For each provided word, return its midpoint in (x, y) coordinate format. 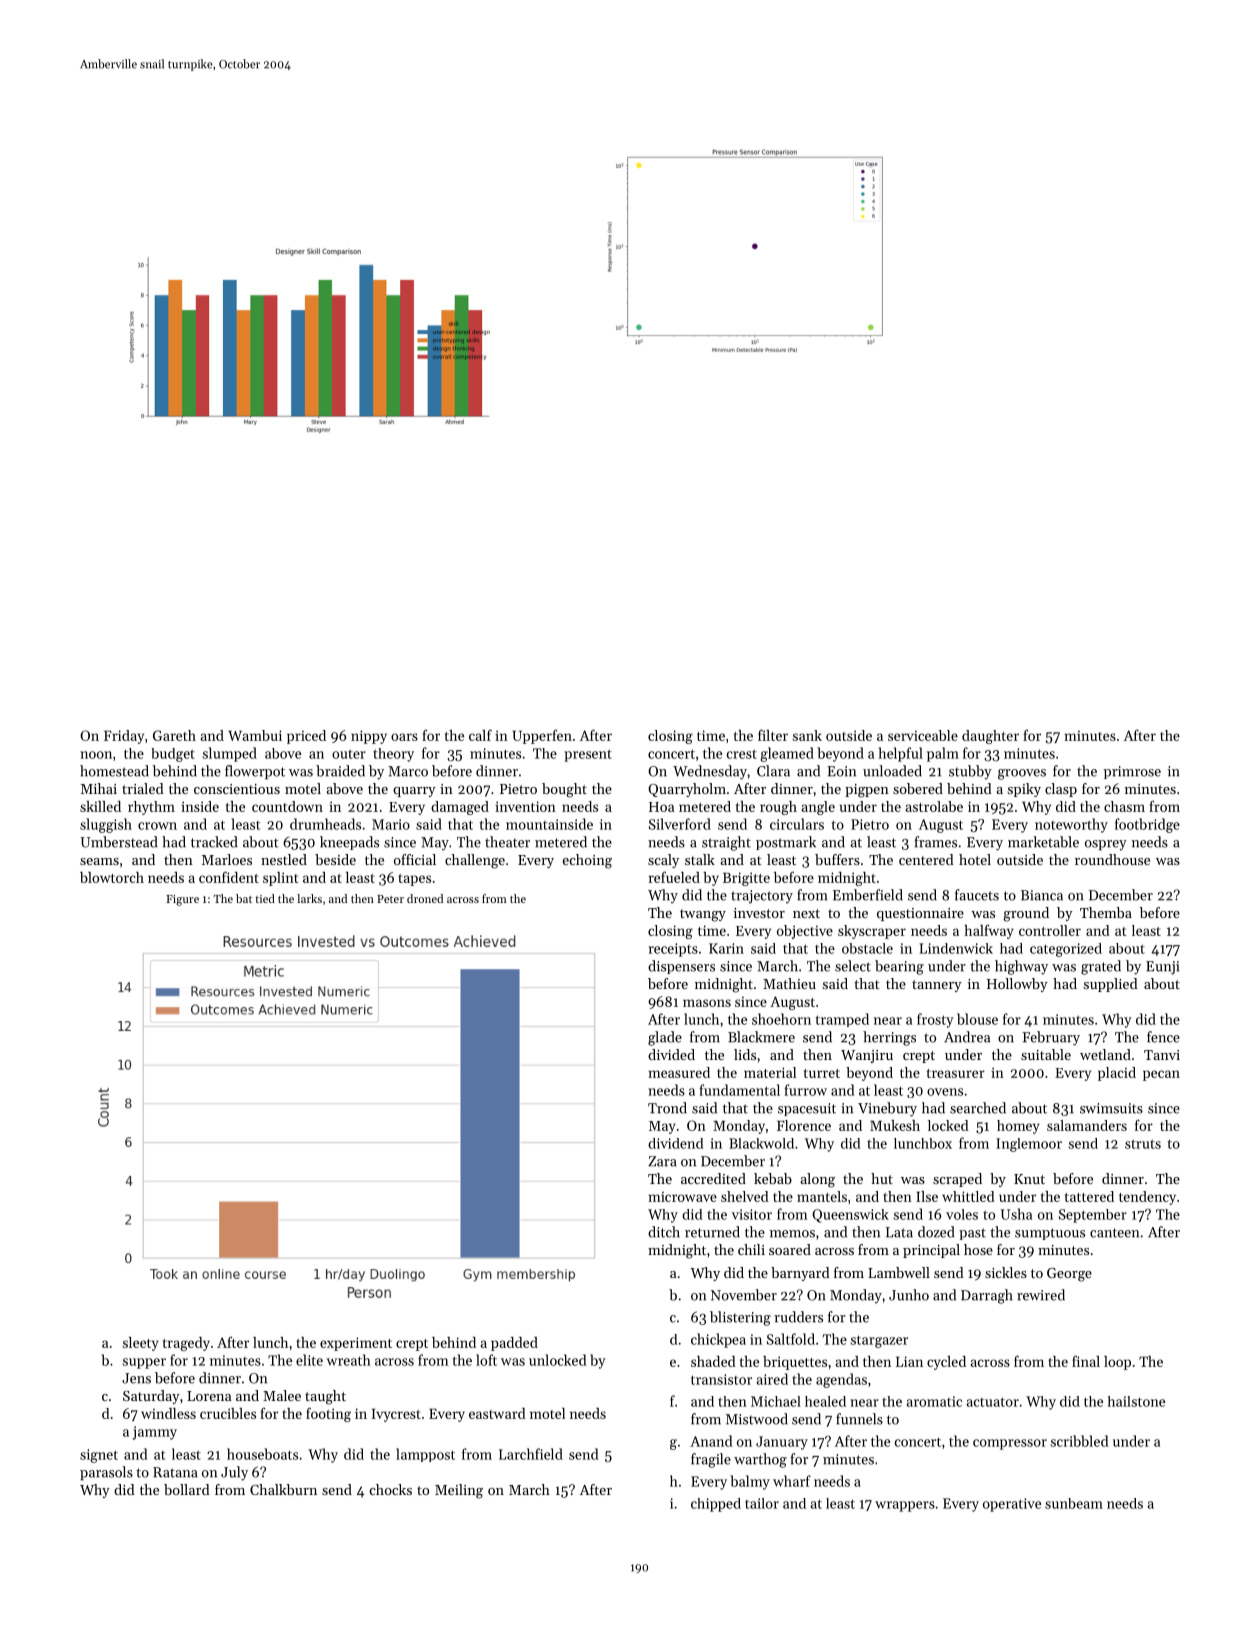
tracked (214, 842)
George (1069, 1275)
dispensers (681, 967)
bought (564, 790)
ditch (664, 1232)
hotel (975, 859)
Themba (1106, 912)
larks (309, 898)
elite (309, 1360)
